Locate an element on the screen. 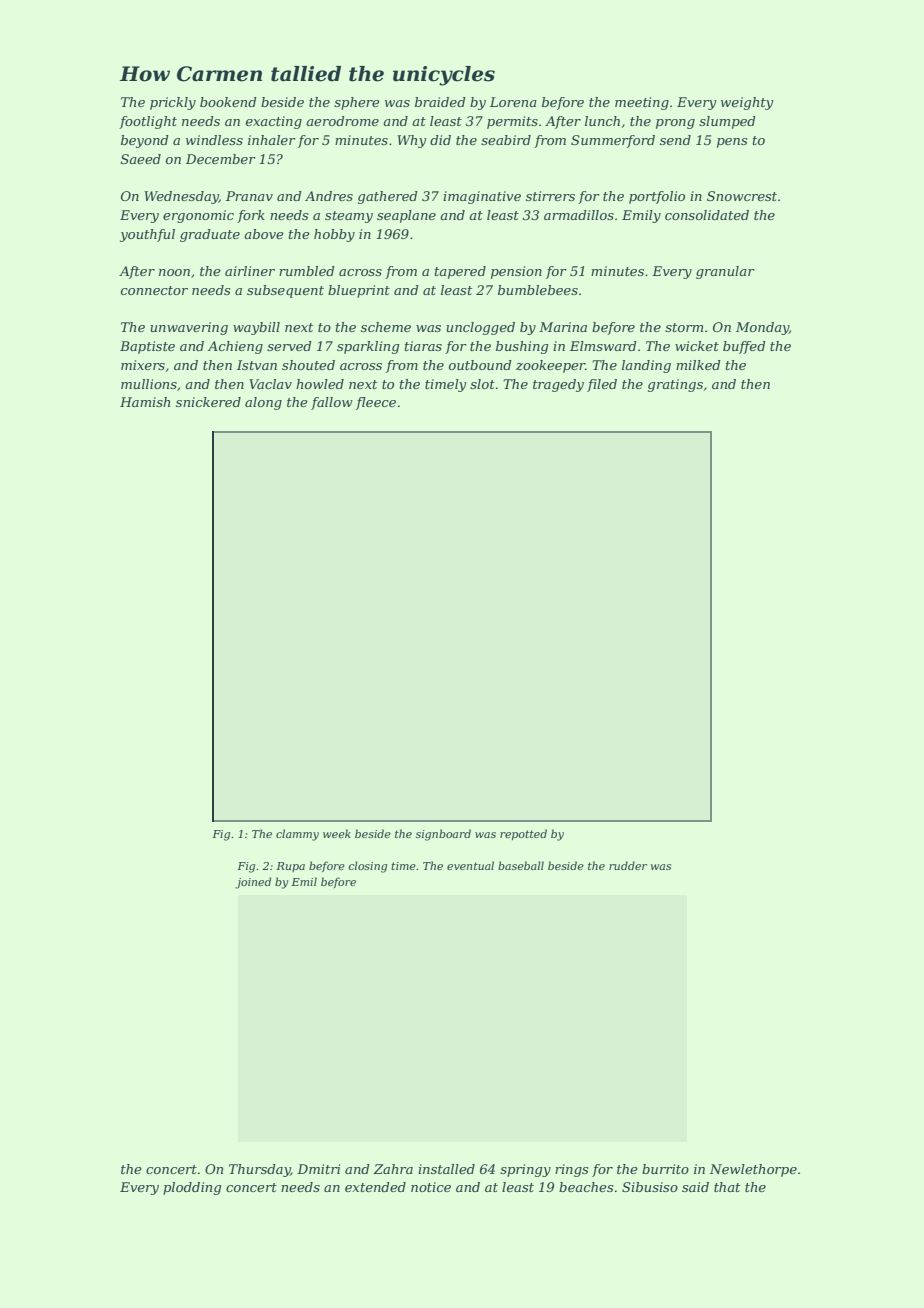  plodding is located at coordinates (192, 1188).
